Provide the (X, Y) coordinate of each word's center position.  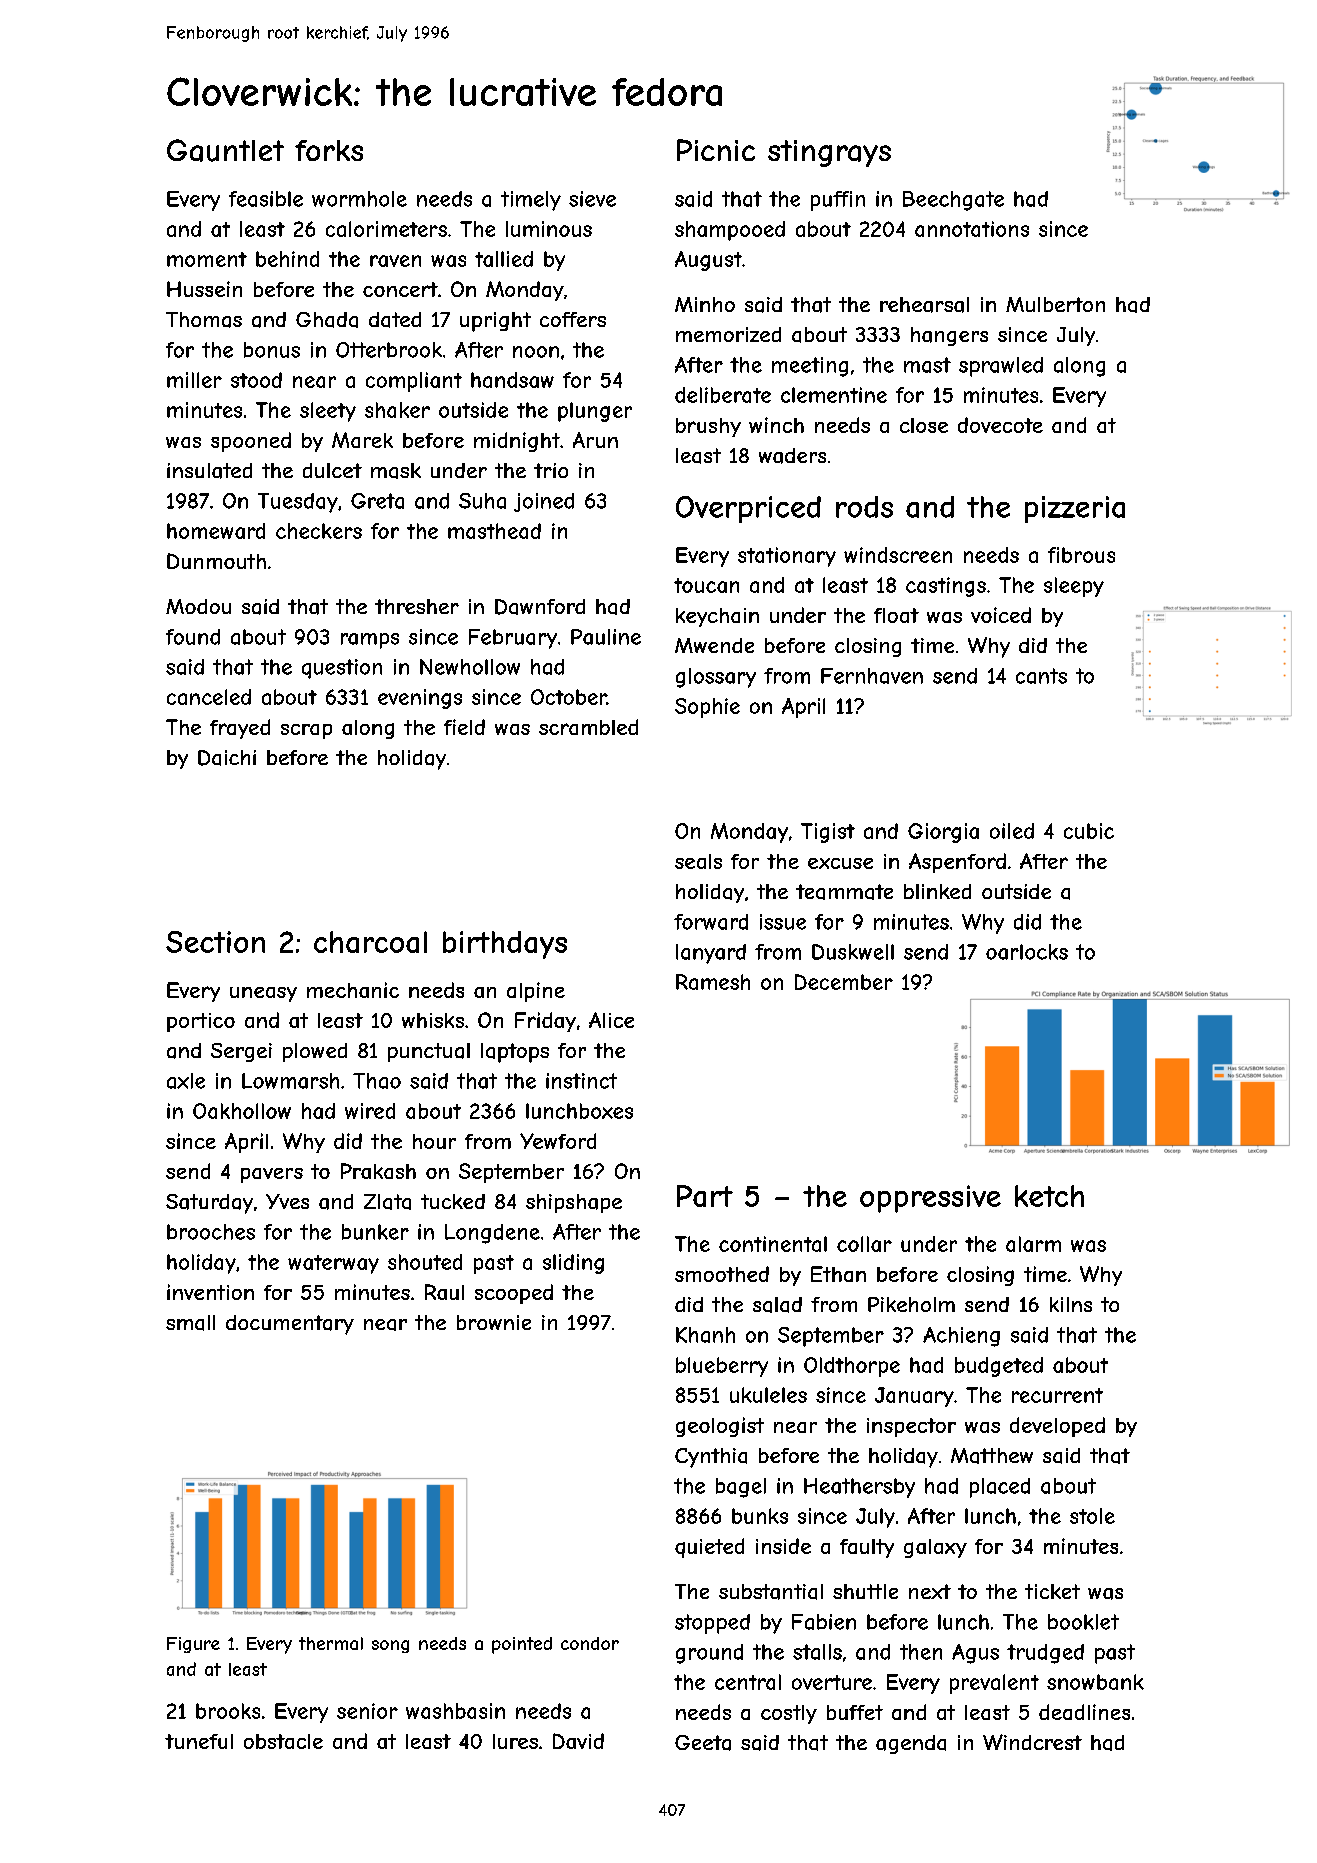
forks (329, 150)
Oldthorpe (852, 1367)
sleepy (1074, 587)
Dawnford (540, 607)
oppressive (930, 1199)
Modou (198, 606)
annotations (972, 229)
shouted (425, 1262)
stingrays (829, 153)
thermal (331, 1643)
